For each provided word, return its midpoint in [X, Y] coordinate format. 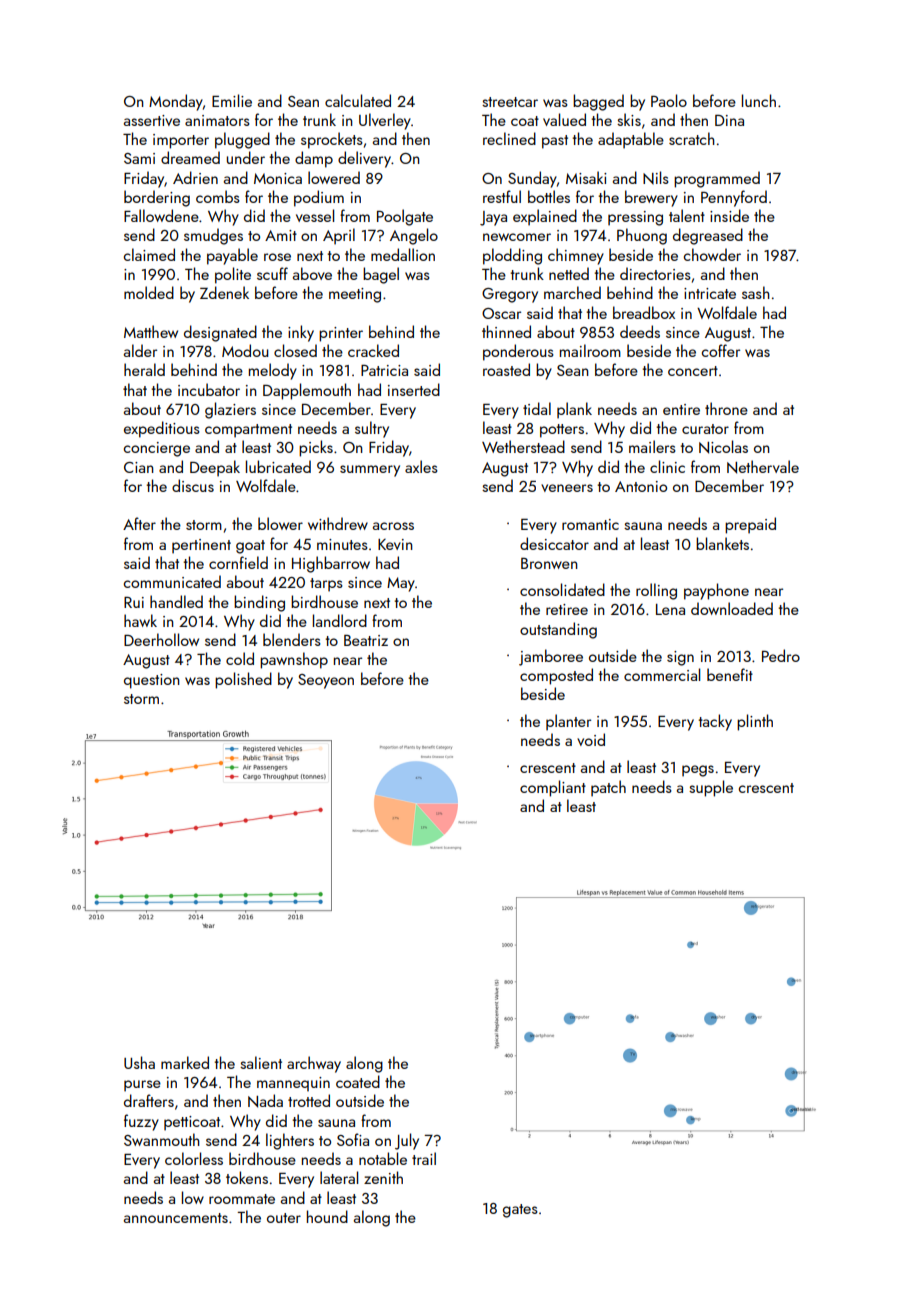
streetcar [510, 102]
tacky [715, 722]
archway [314, 1064]
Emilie [232, 100]
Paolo [669, 100]
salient [261, 1062]
